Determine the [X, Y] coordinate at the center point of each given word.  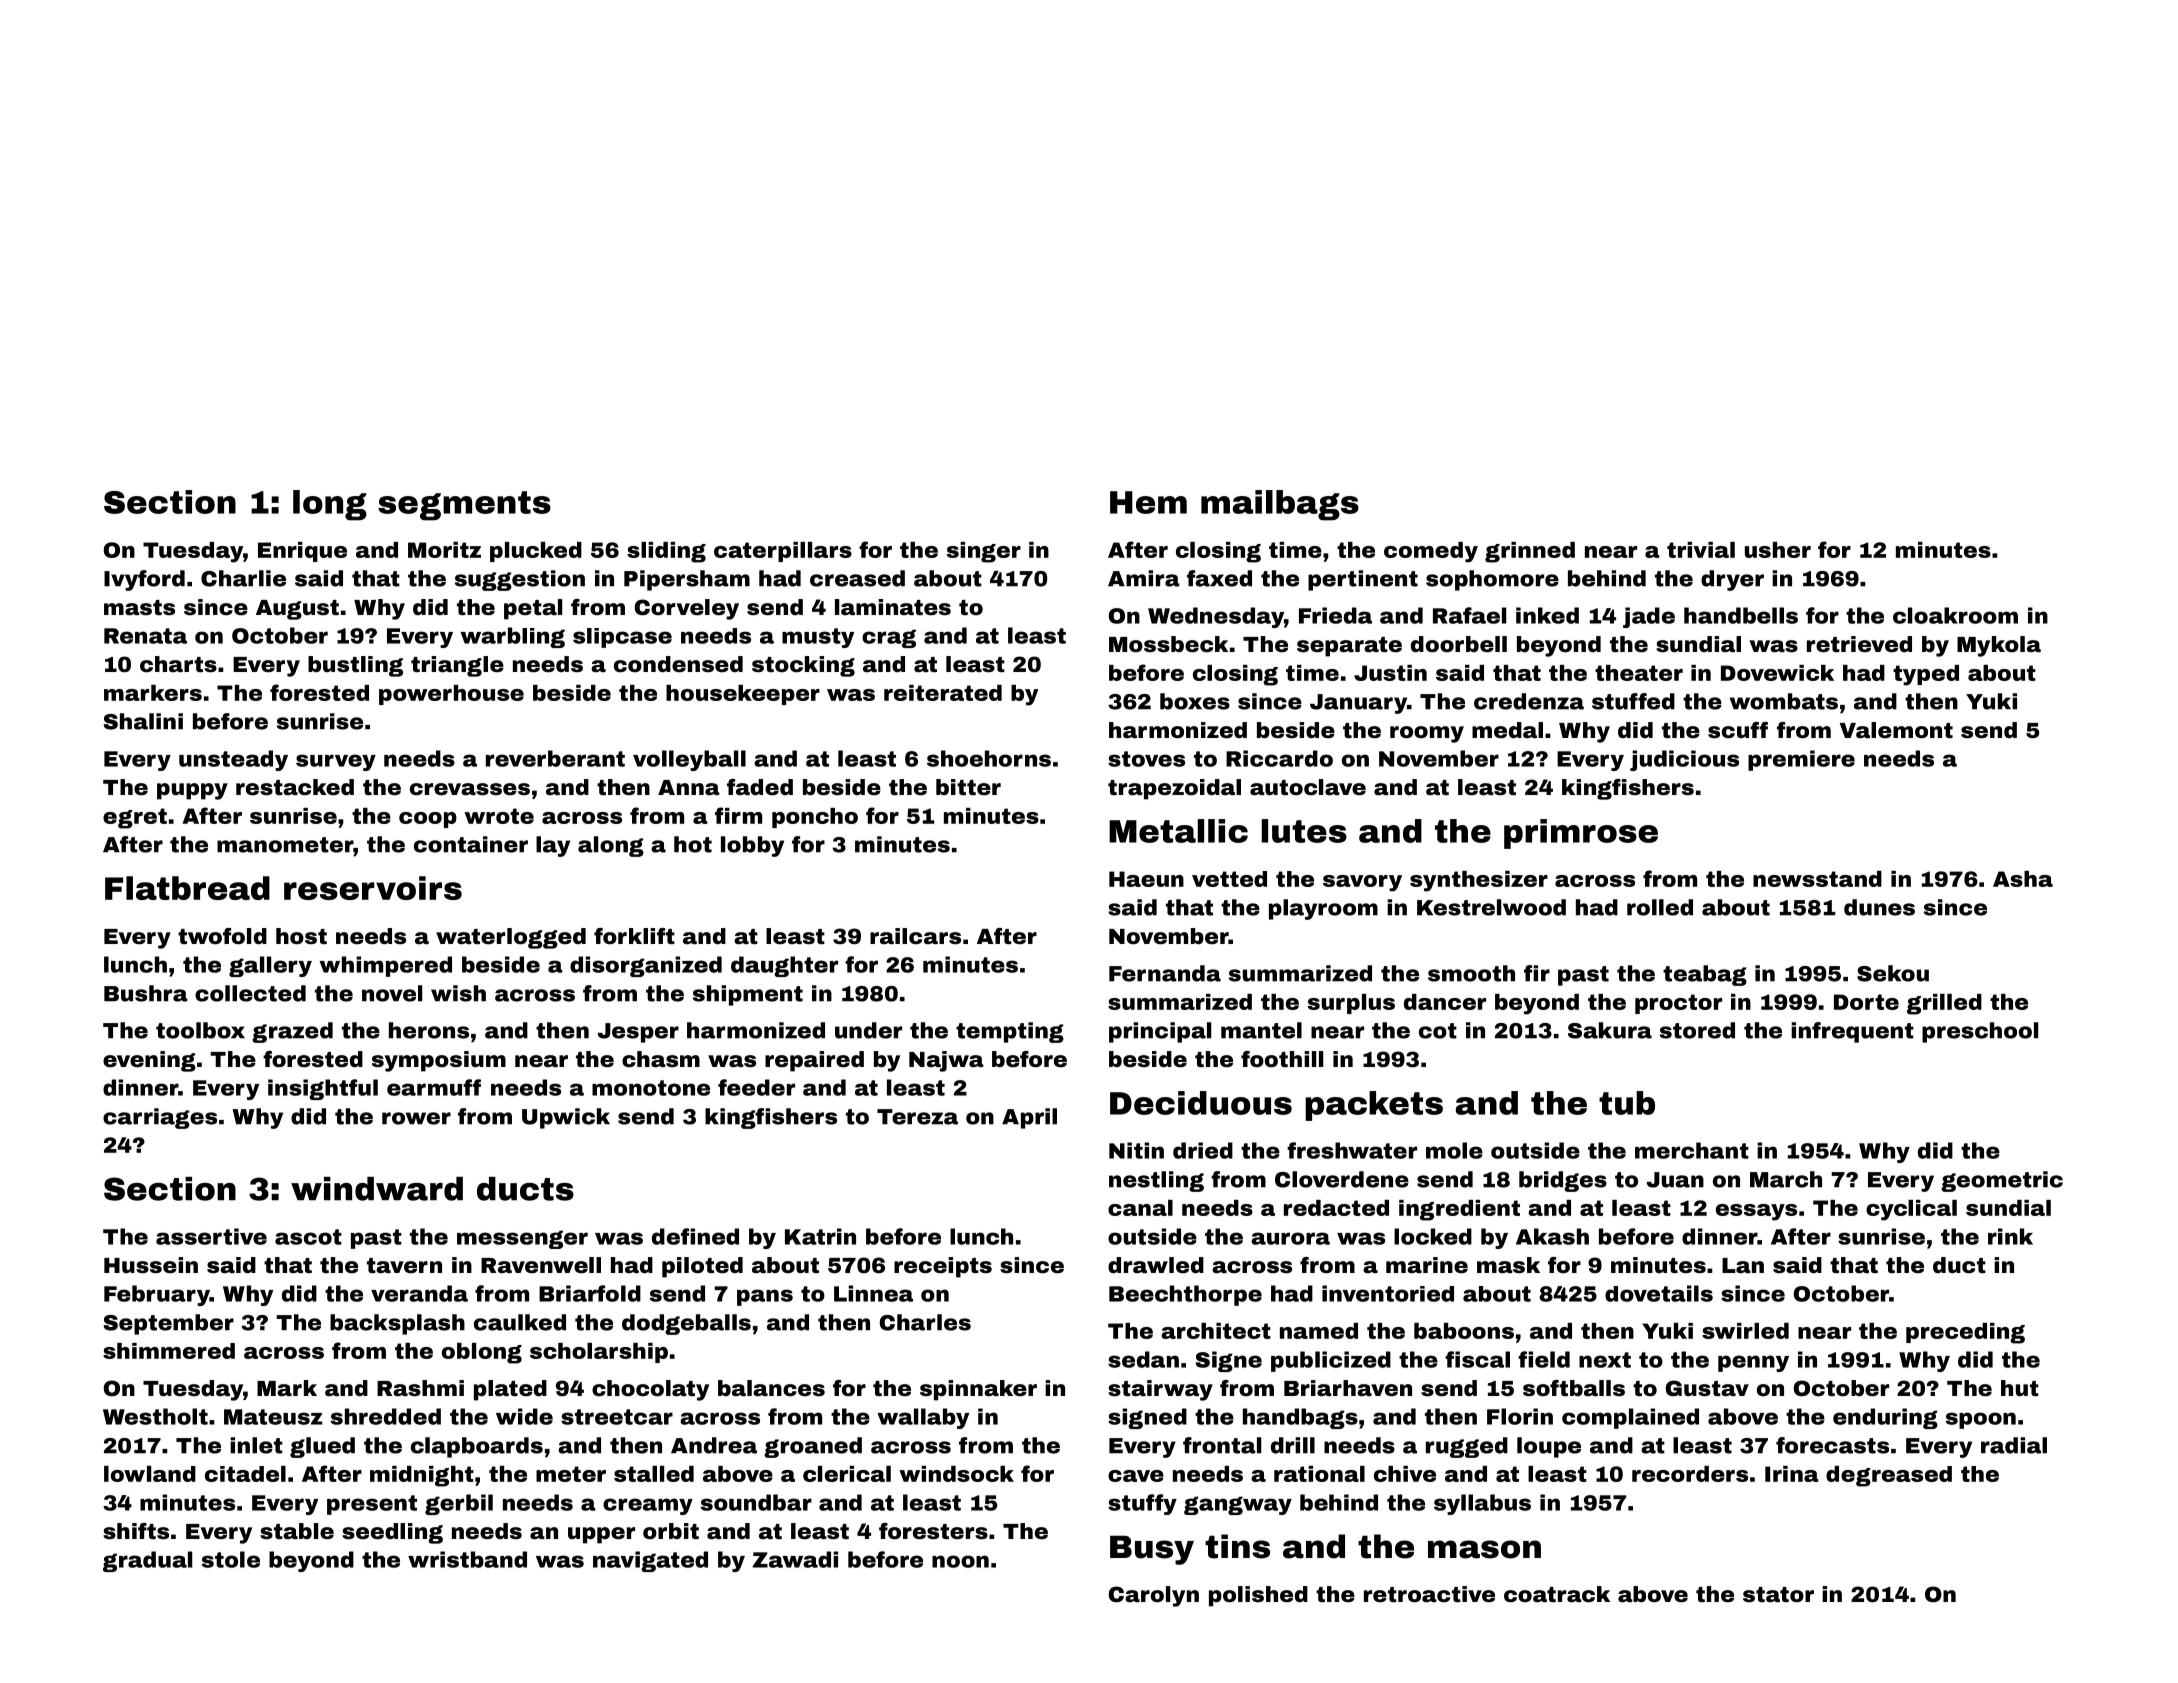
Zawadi [795, 1559]
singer [984, 552]
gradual [147, 1561]
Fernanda [1165, 973]
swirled [1745, 1331]
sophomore [1492, 580]
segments [464, 506]
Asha [2023, 879]
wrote [499, 816]
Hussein [151, 1265]
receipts [943, 1267]
